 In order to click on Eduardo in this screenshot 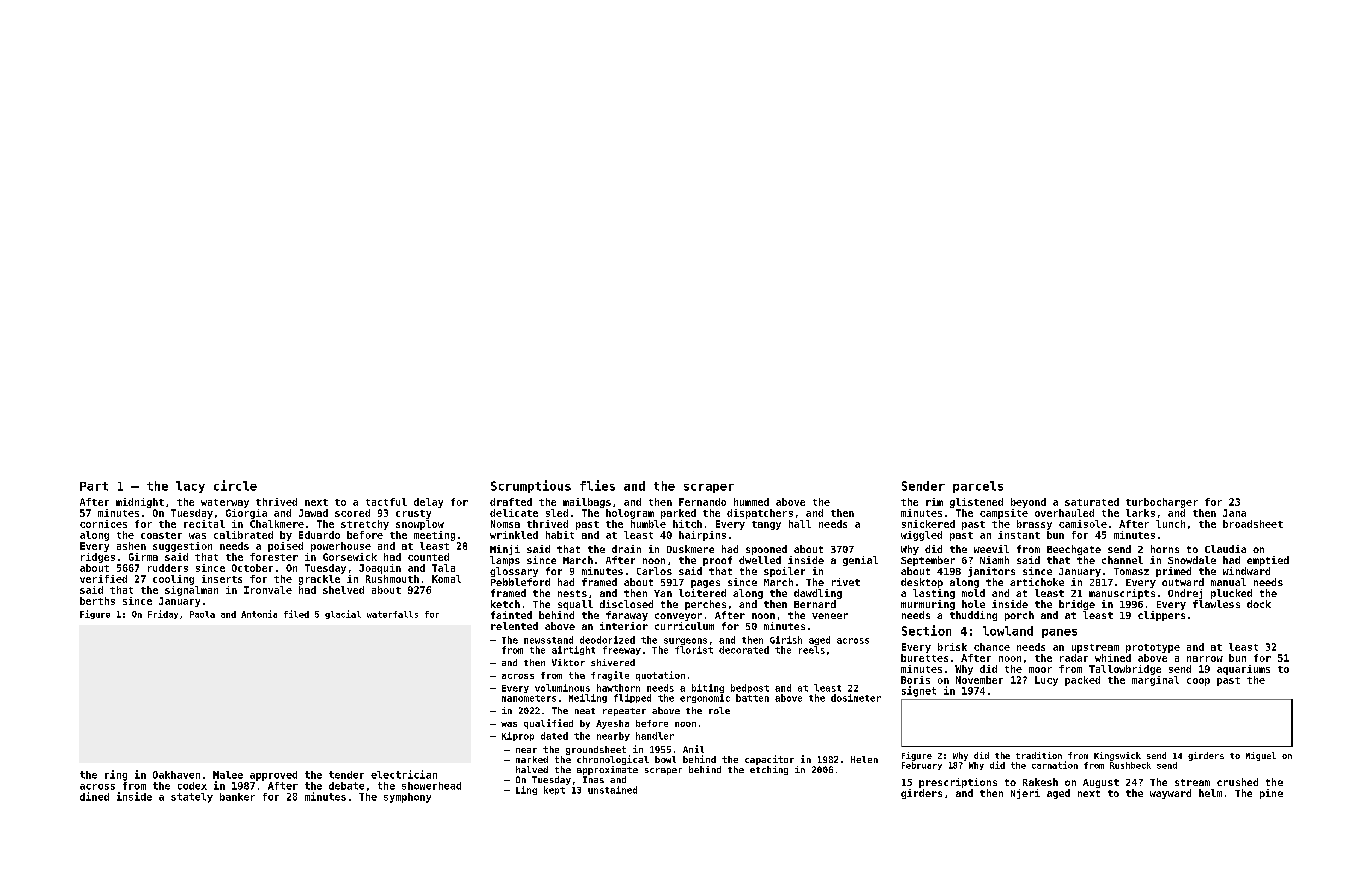, I will do `click(319, 535)`.
